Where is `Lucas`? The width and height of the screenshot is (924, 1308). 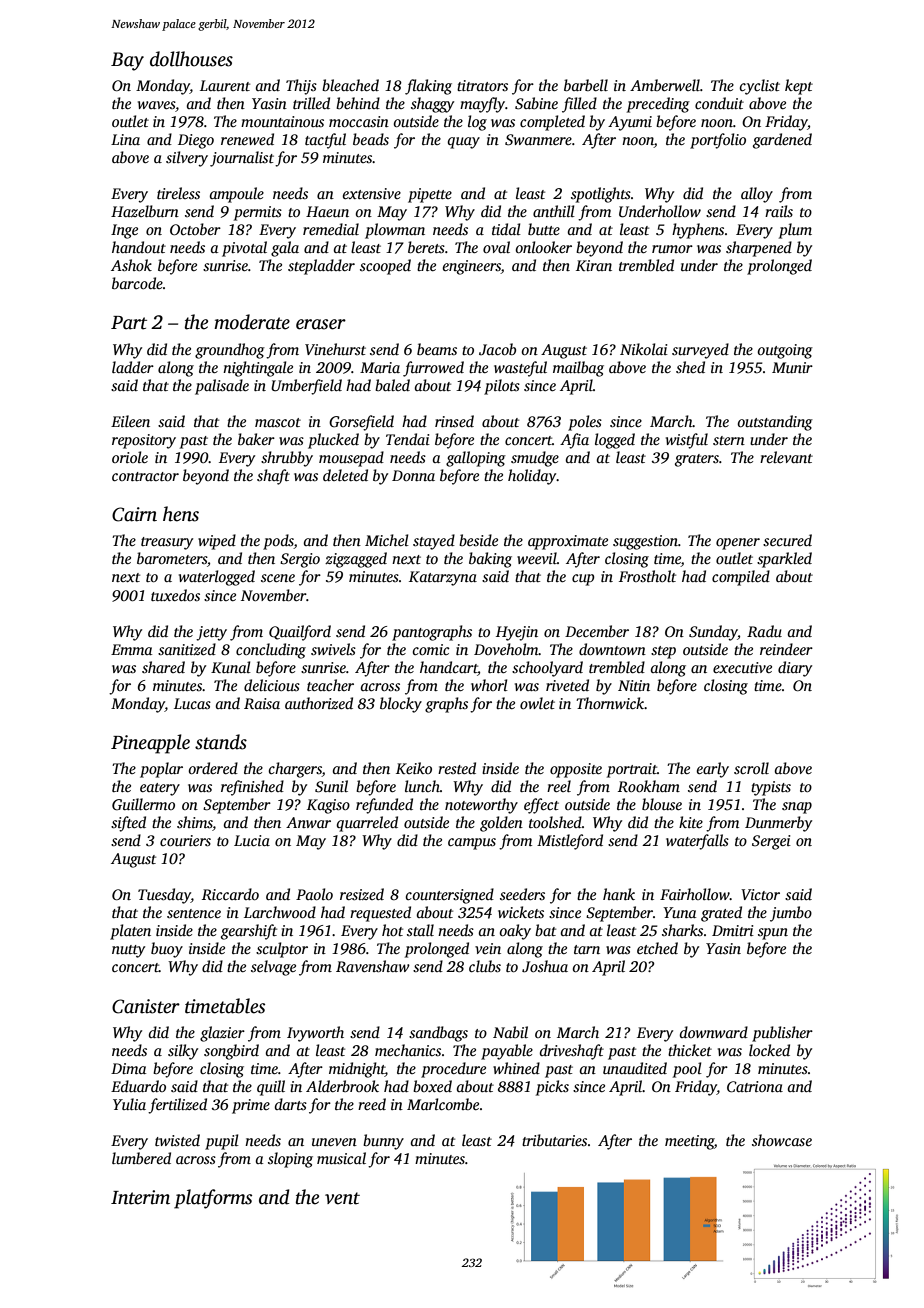
Lucas is located at coordinates (192, 703).
